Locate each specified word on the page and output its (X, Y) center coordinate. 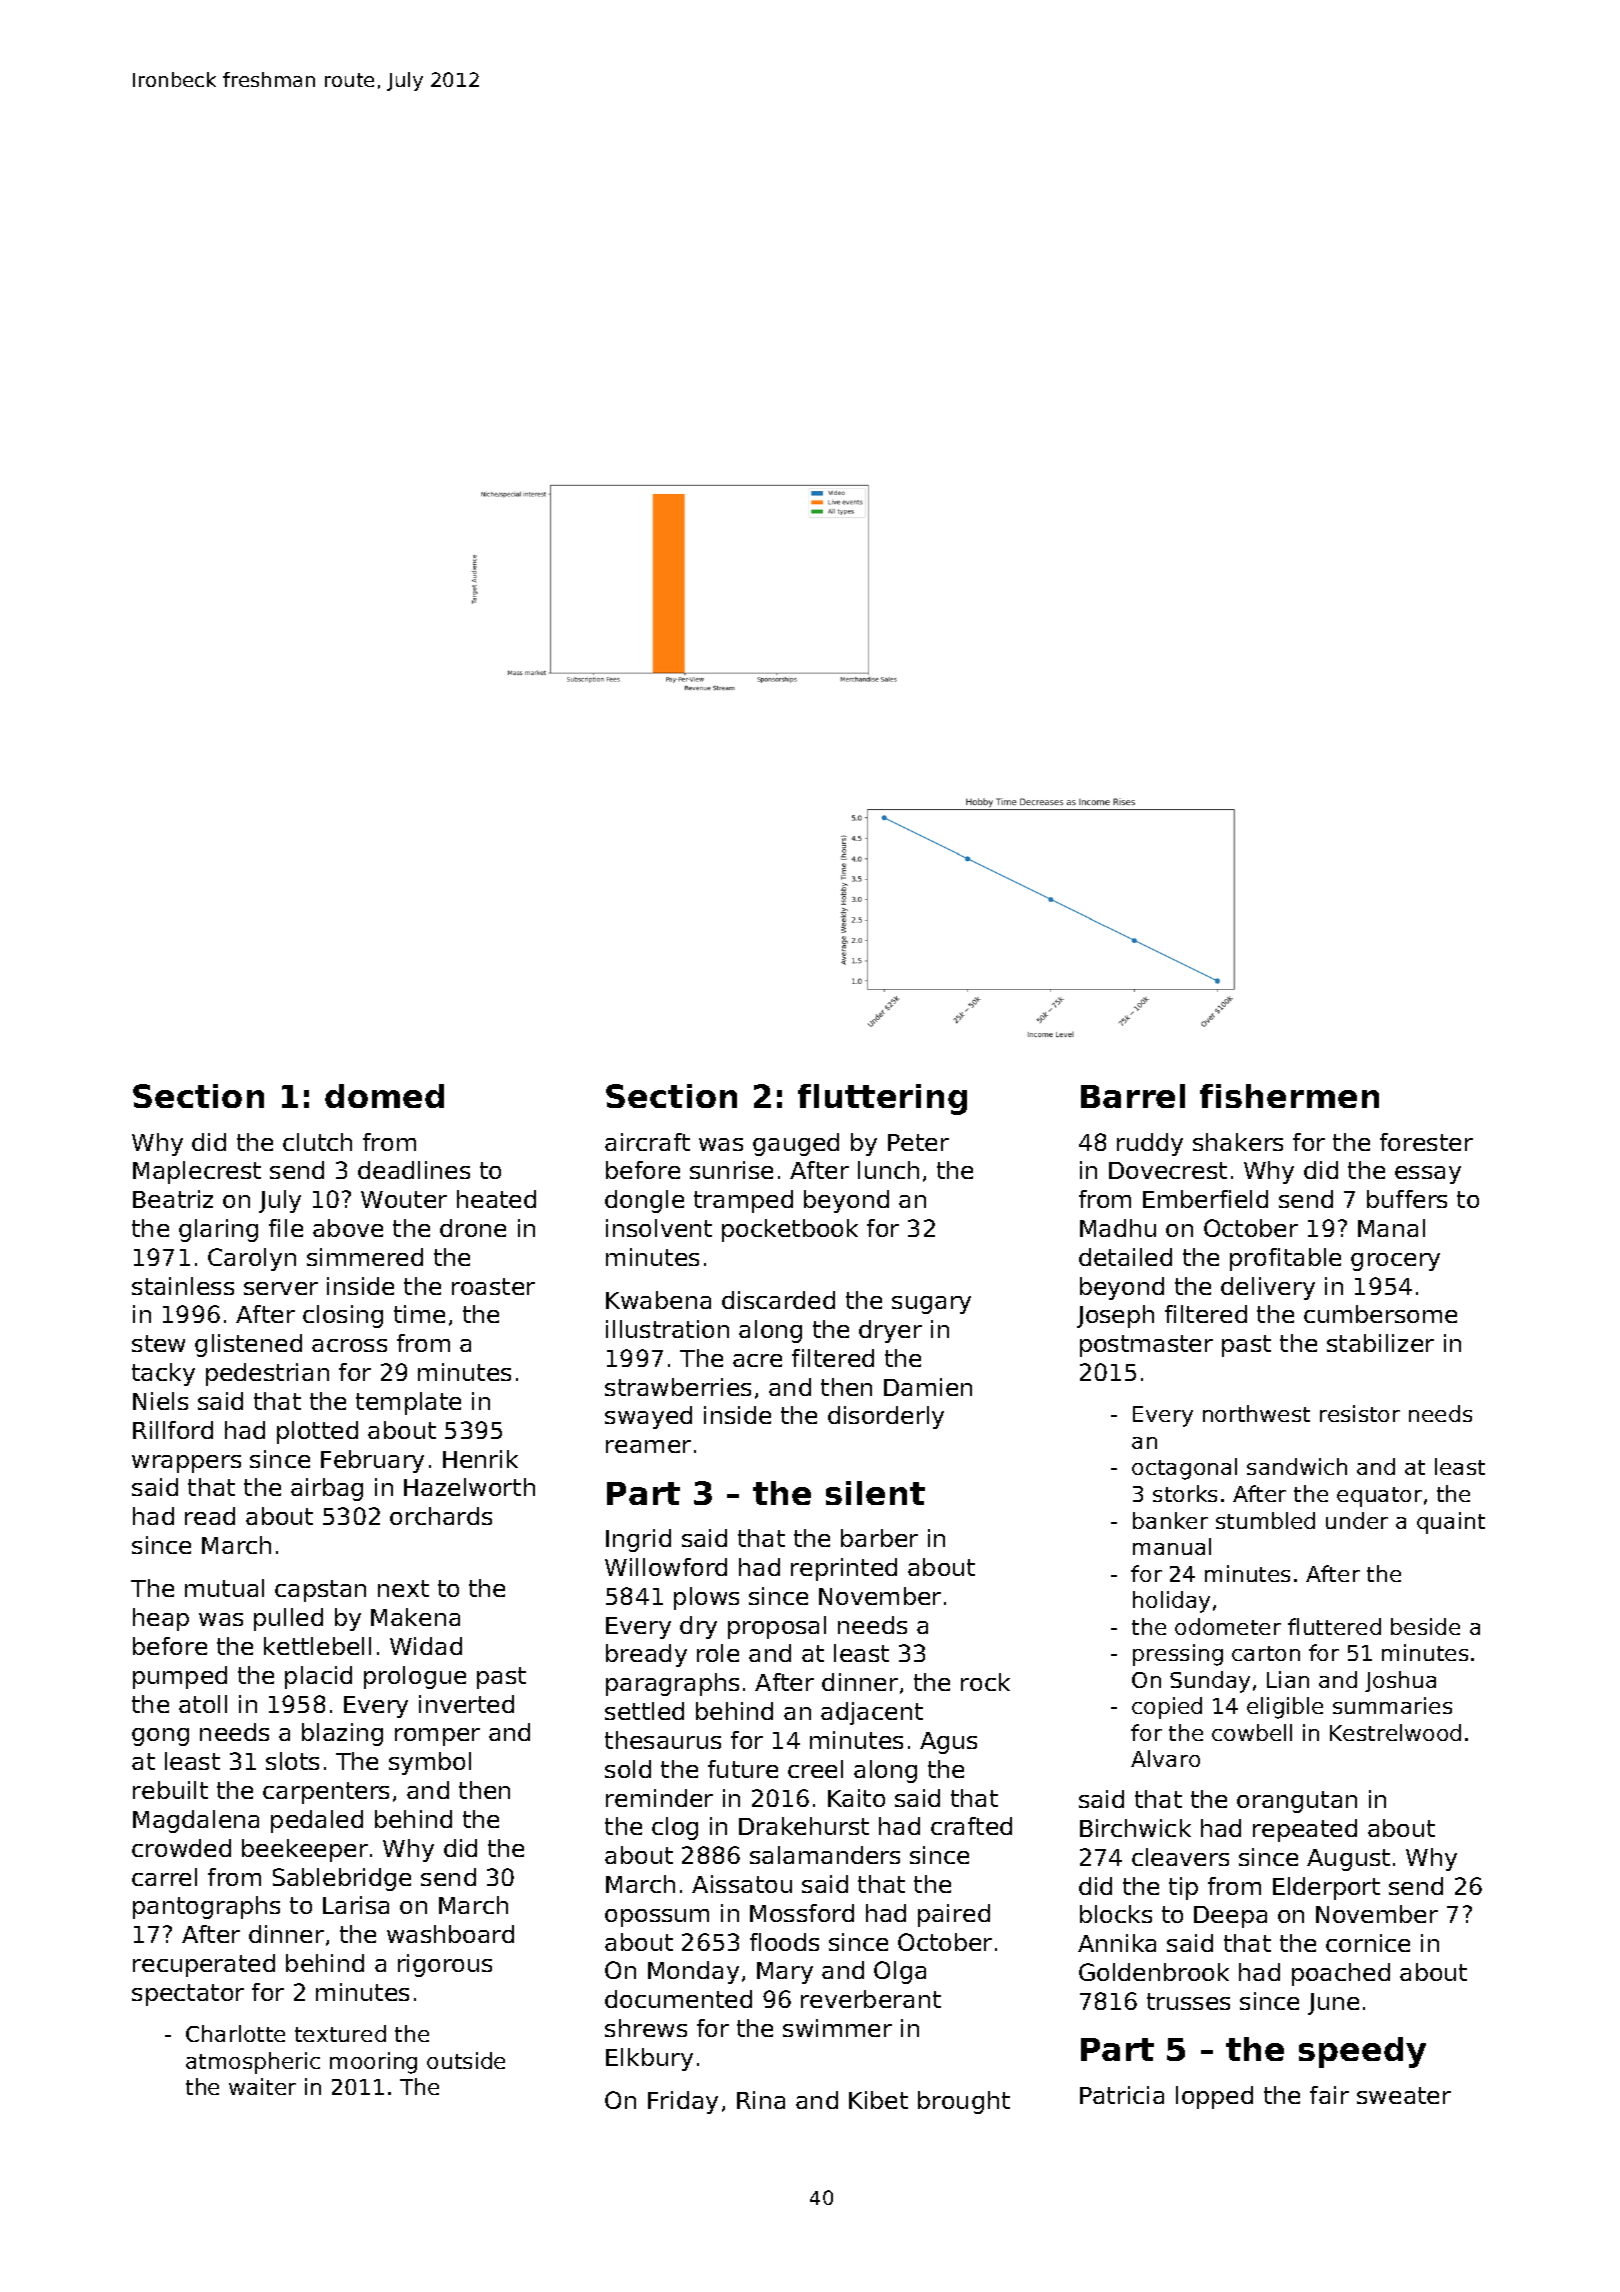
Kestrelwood (1395, 1732)
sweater (1404, 2095)
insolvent (659, 1228)
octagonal (1184, 1469)
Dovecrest (1168, 1170)
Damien (928, 1387)
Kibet (878, 2100)
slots (292, 1761)
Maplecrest (197, 1172)
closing (343, 1316)
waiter (262, 2086)
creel (815, 1769)
